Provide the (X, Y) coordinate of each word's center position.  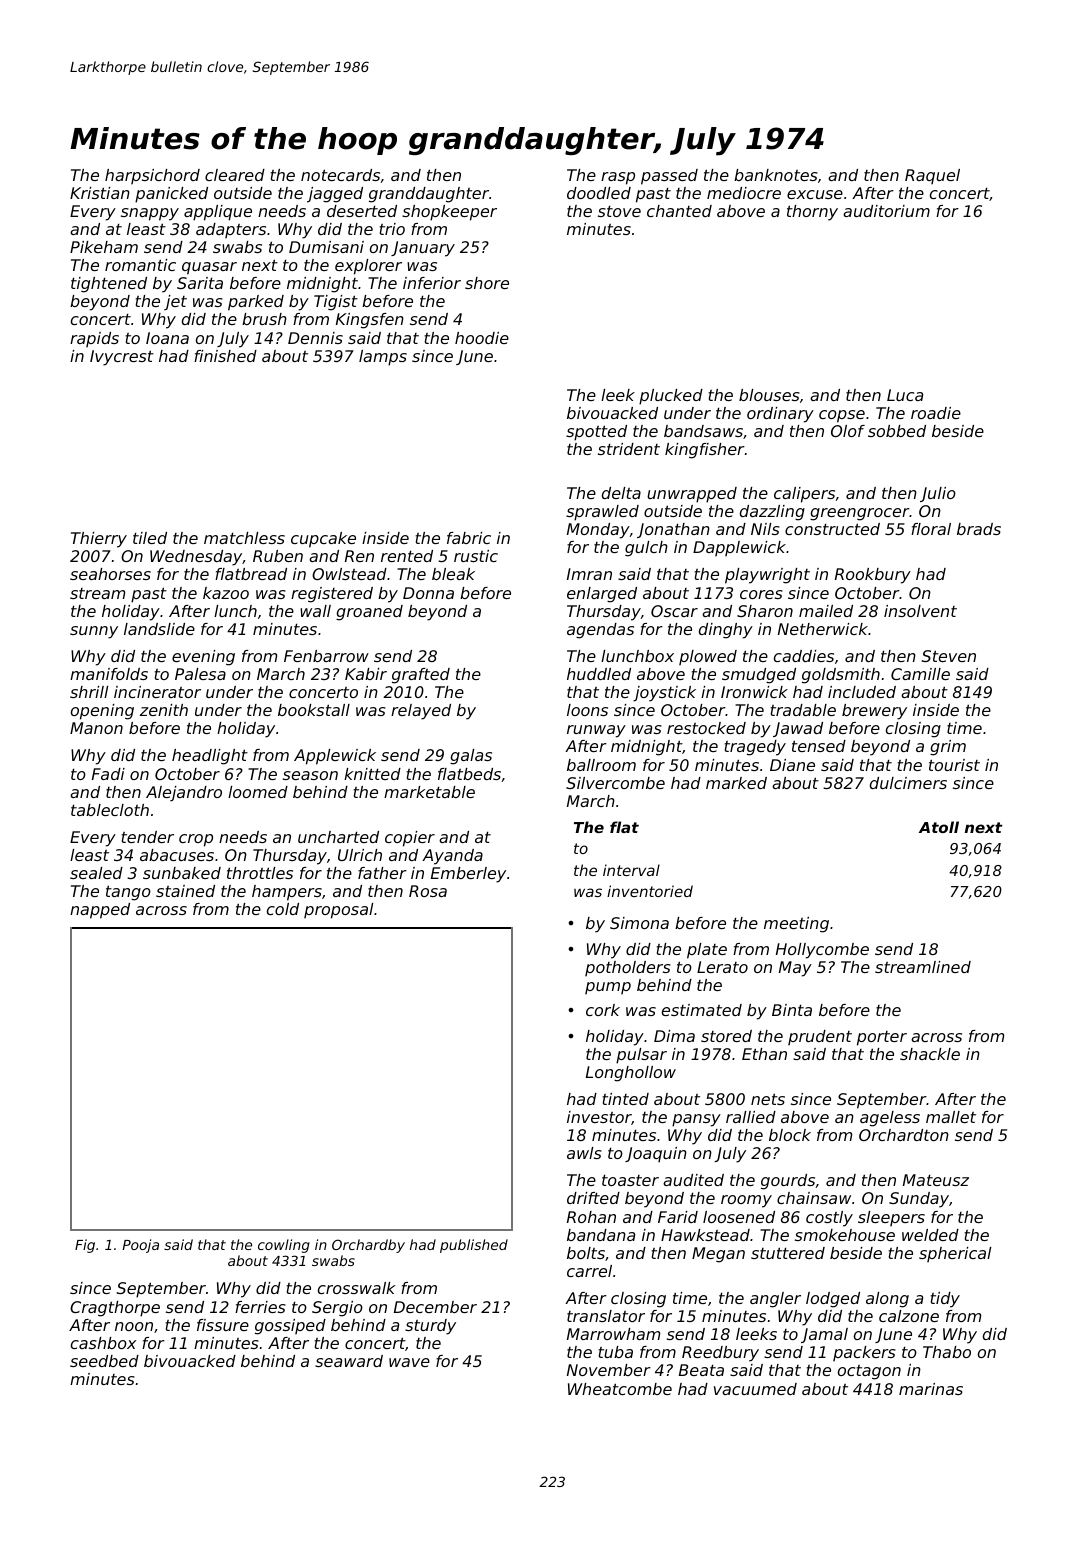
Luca (905, 395)
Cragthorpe (115, 1309)
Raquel (932, 176)
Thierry (99, 540)
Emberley (468, 875)
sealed (96, 873)
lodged (833, 1300)
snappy (150, 214)
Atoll (939, 827)
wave (409, 1362)
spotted (596, 433)
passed (669, 177)
